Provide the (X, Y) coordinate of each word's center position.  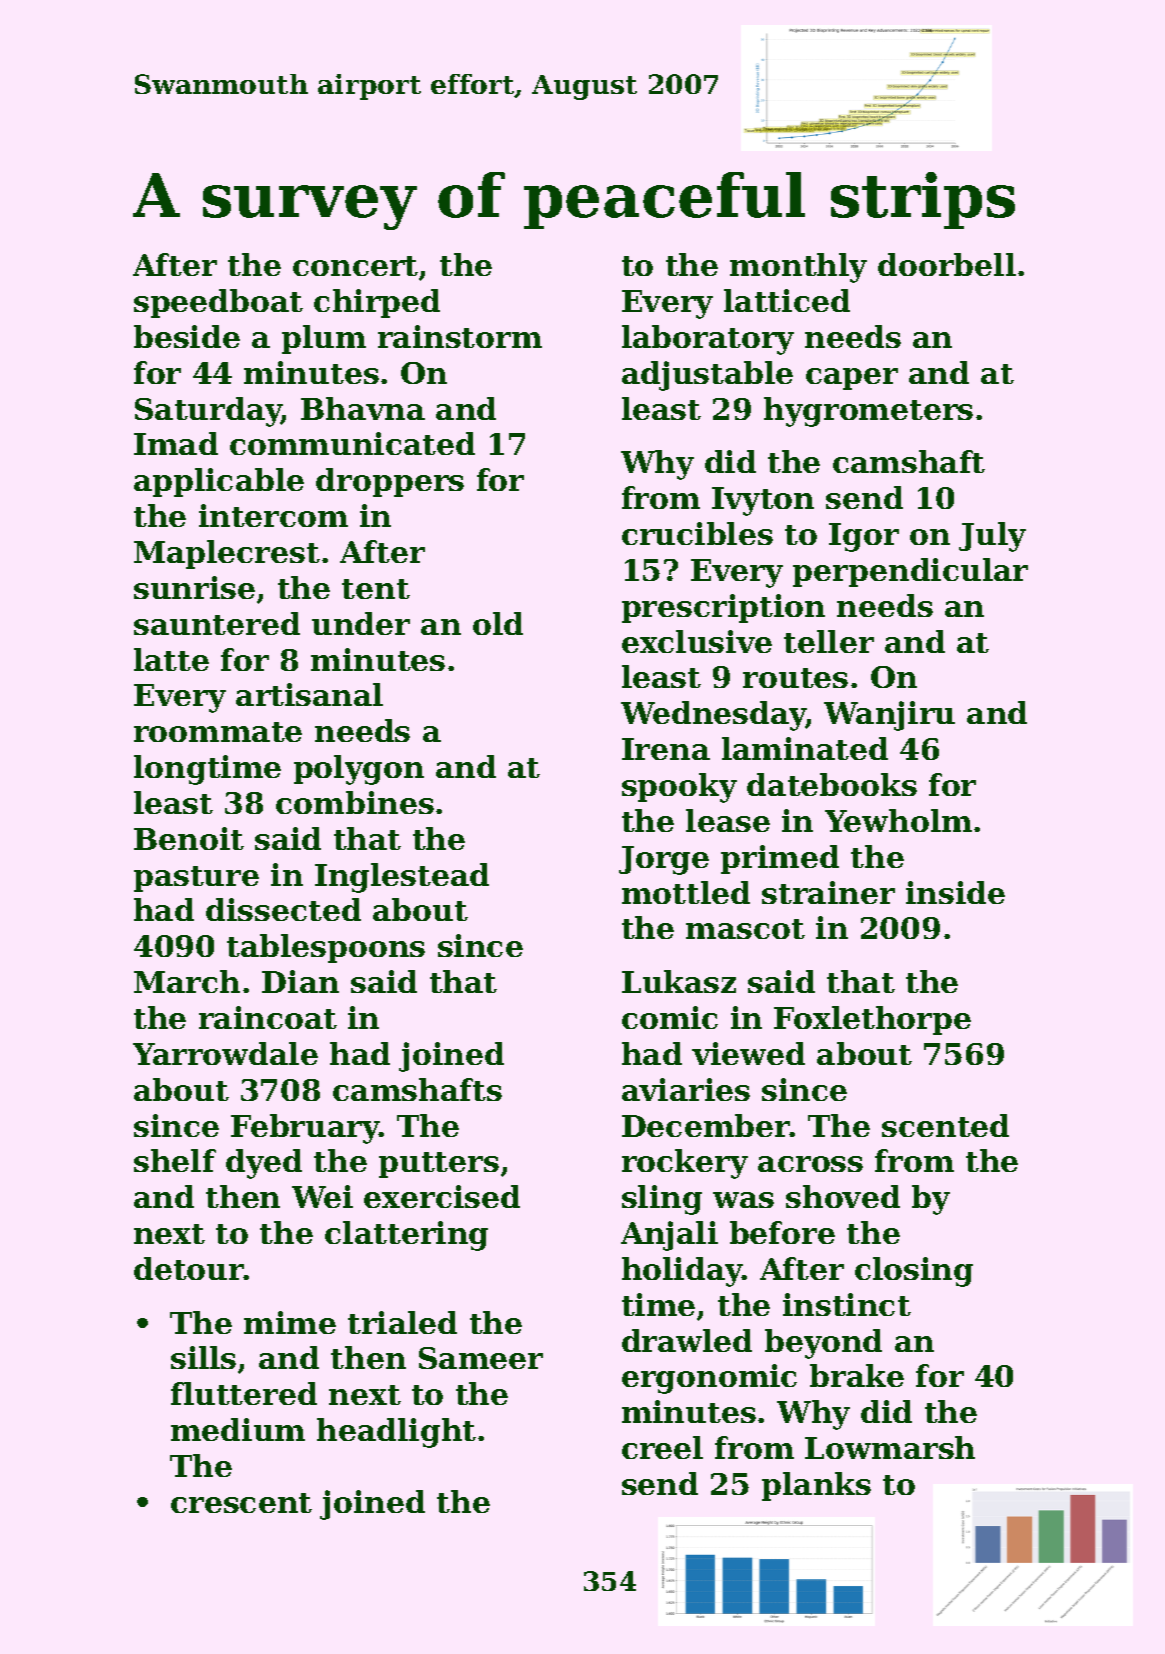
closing (914, 1272)
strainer (828, 892)
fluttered (244, 1393)
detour (189, 1268)
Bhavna (363, 408)
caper (852, 379)
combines (355, 802)
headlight (396, 1433)
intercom (273, 515)
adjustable (707, 376)
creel (662, 1447)
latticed (787, 300)
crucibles (697, 533)
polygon (359, 770)
